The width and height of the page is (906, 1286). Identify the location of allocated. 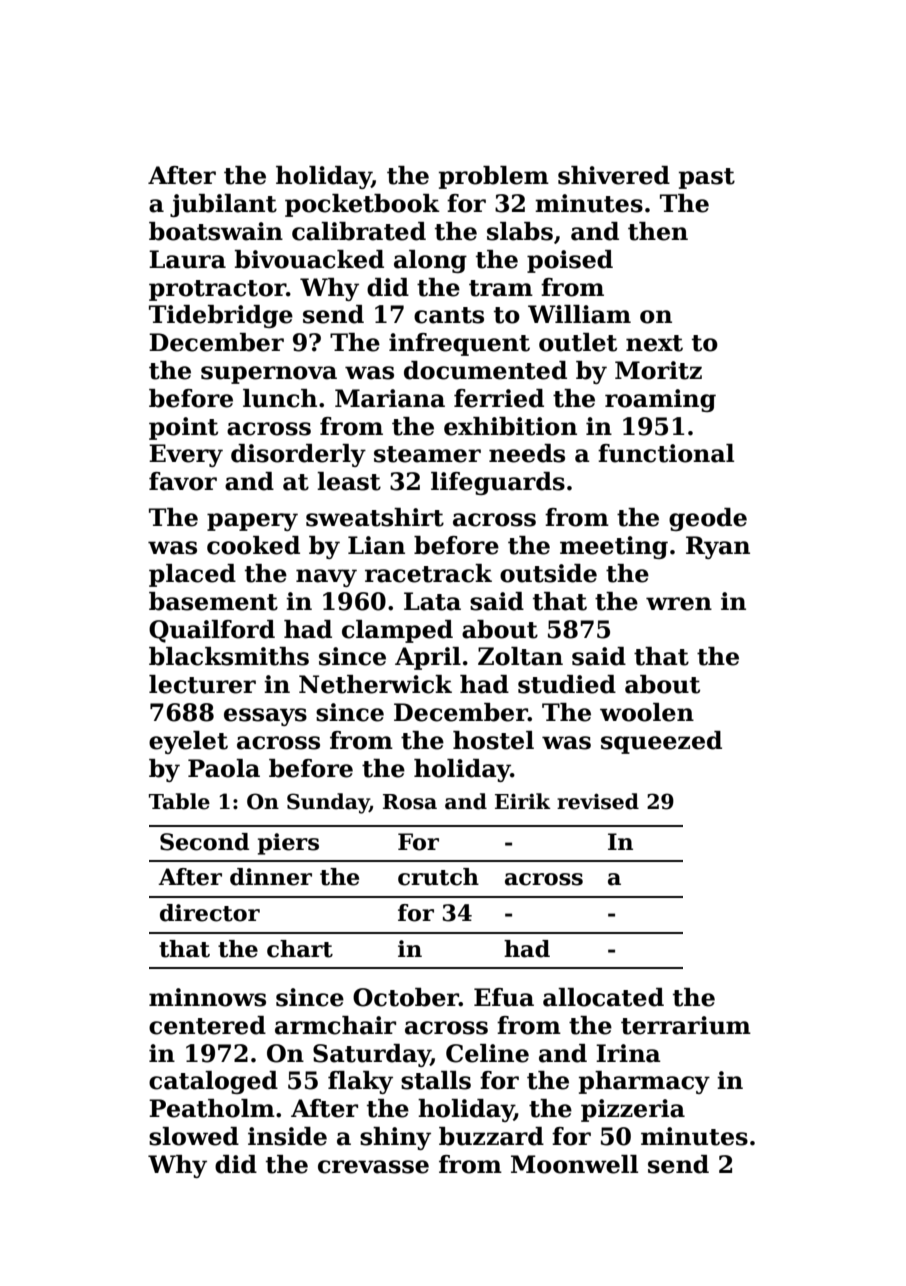
(603, 997).
